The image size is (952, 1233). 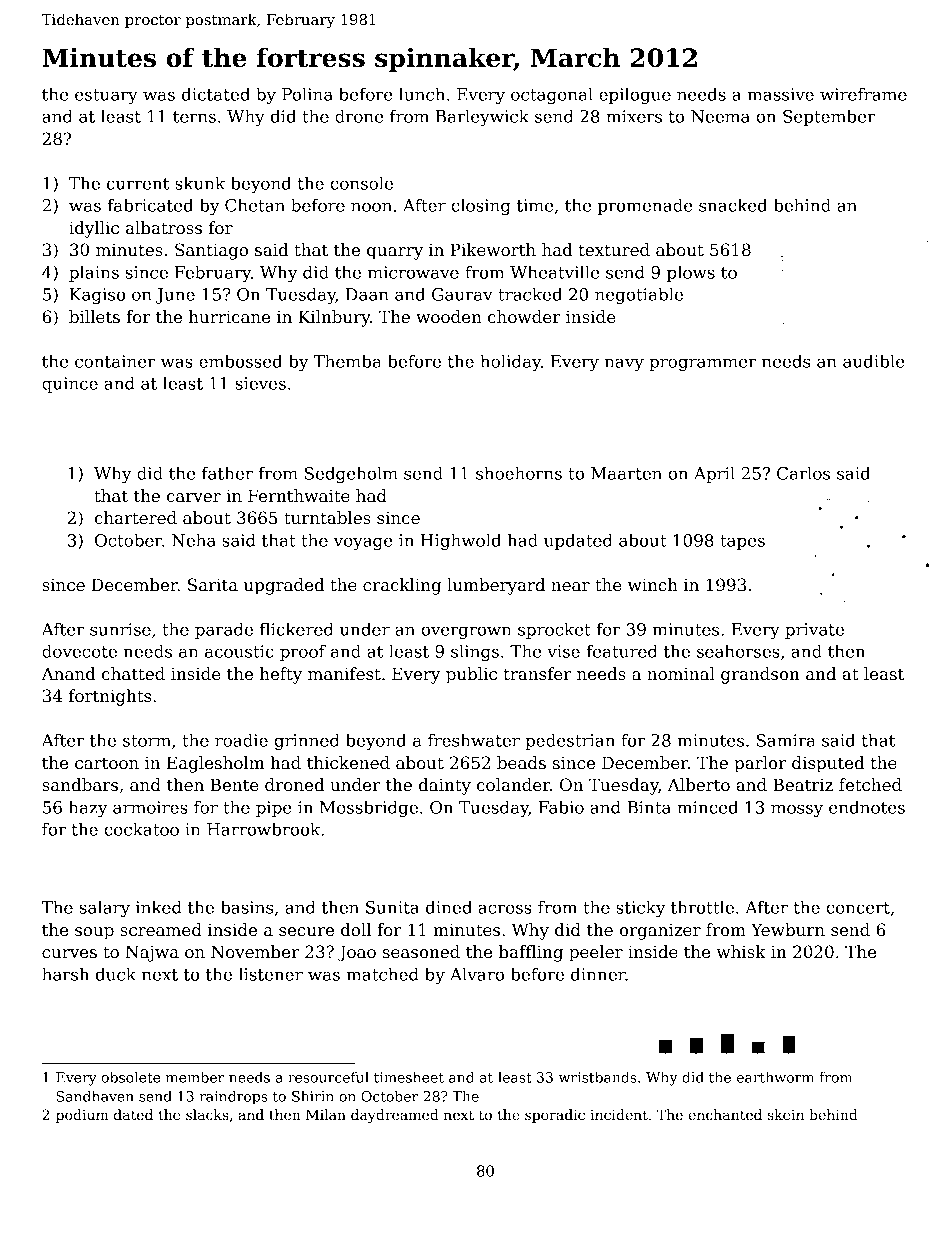 What do you see at coordinates (207, 1114) in the page?
I see `slacks` at bounding box center [207, 1114].
